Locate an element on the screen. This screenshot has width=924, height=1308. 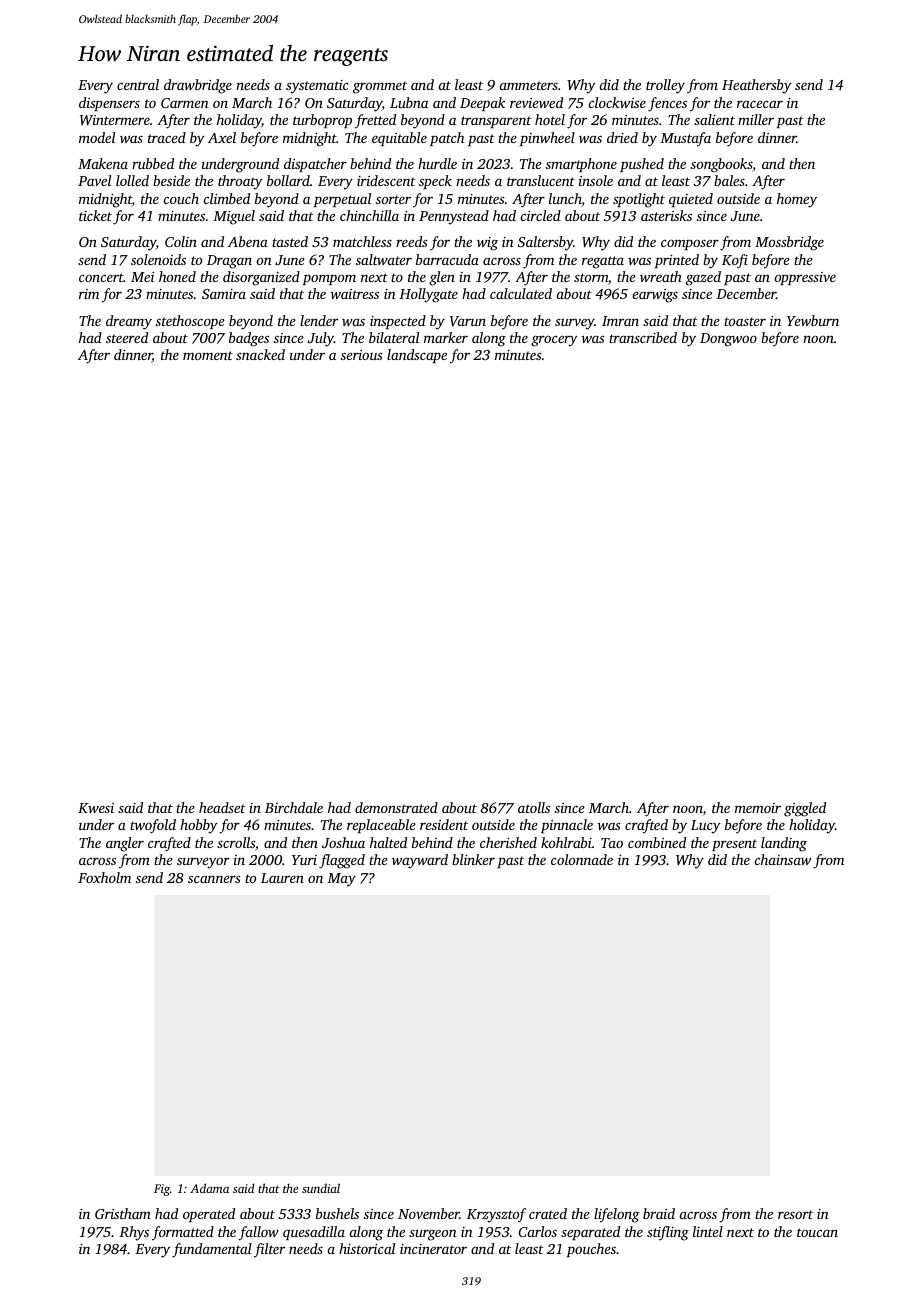
grocery is located at coordinates (554, 341).
